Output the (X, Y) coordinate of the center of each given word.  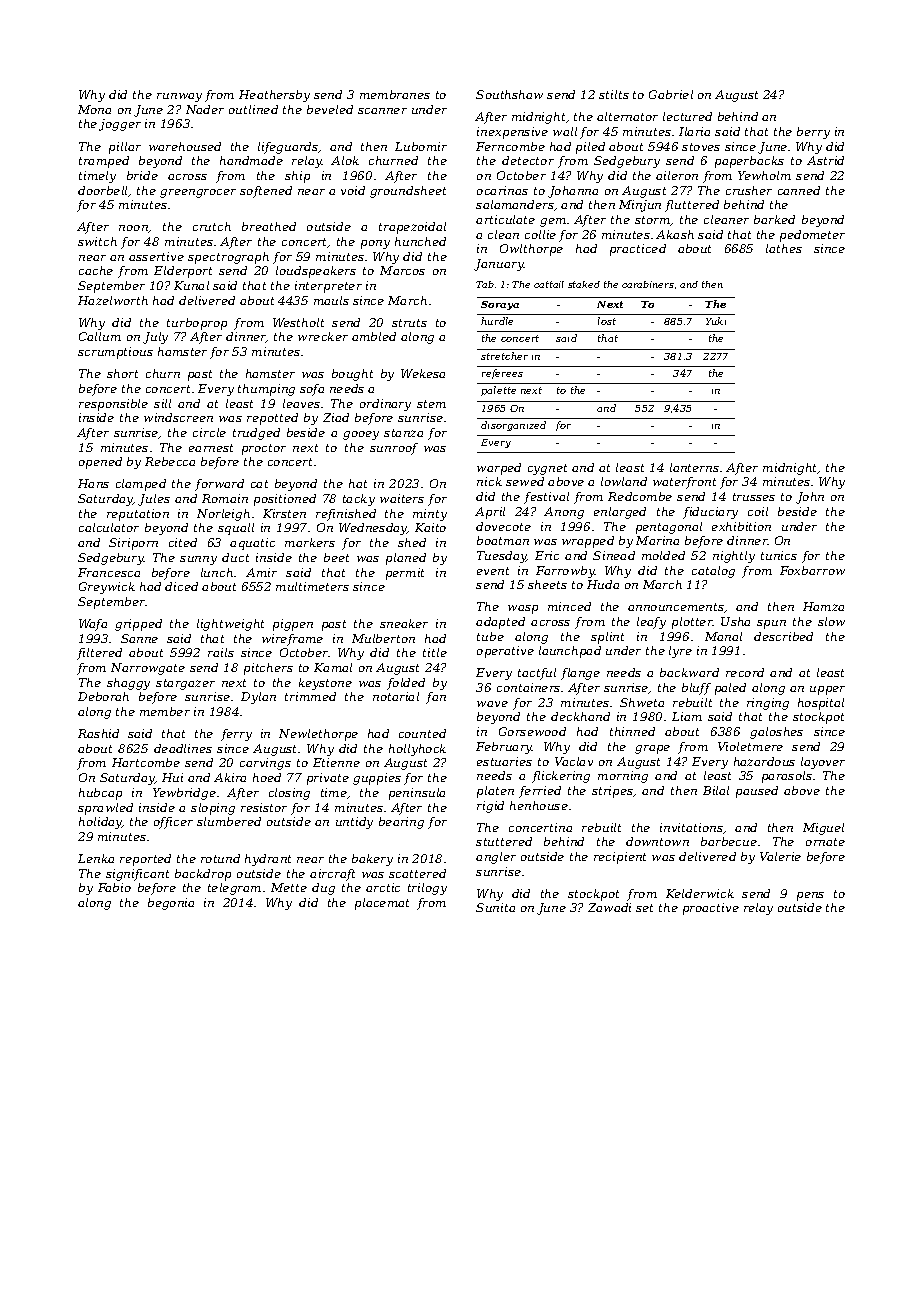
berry (813, 133)
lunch (217, 572)
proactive (711, 909)
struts (409, 323)
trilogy (427, 889)
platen (495, 792)
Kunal (191, 285)
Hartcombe (146, 762)
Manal (723, 636)
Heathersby (274, 96)
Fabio (114, 887)
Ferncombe (510, 146)
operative (505, 652)
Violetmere (750, 746)
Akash (675, 234)
